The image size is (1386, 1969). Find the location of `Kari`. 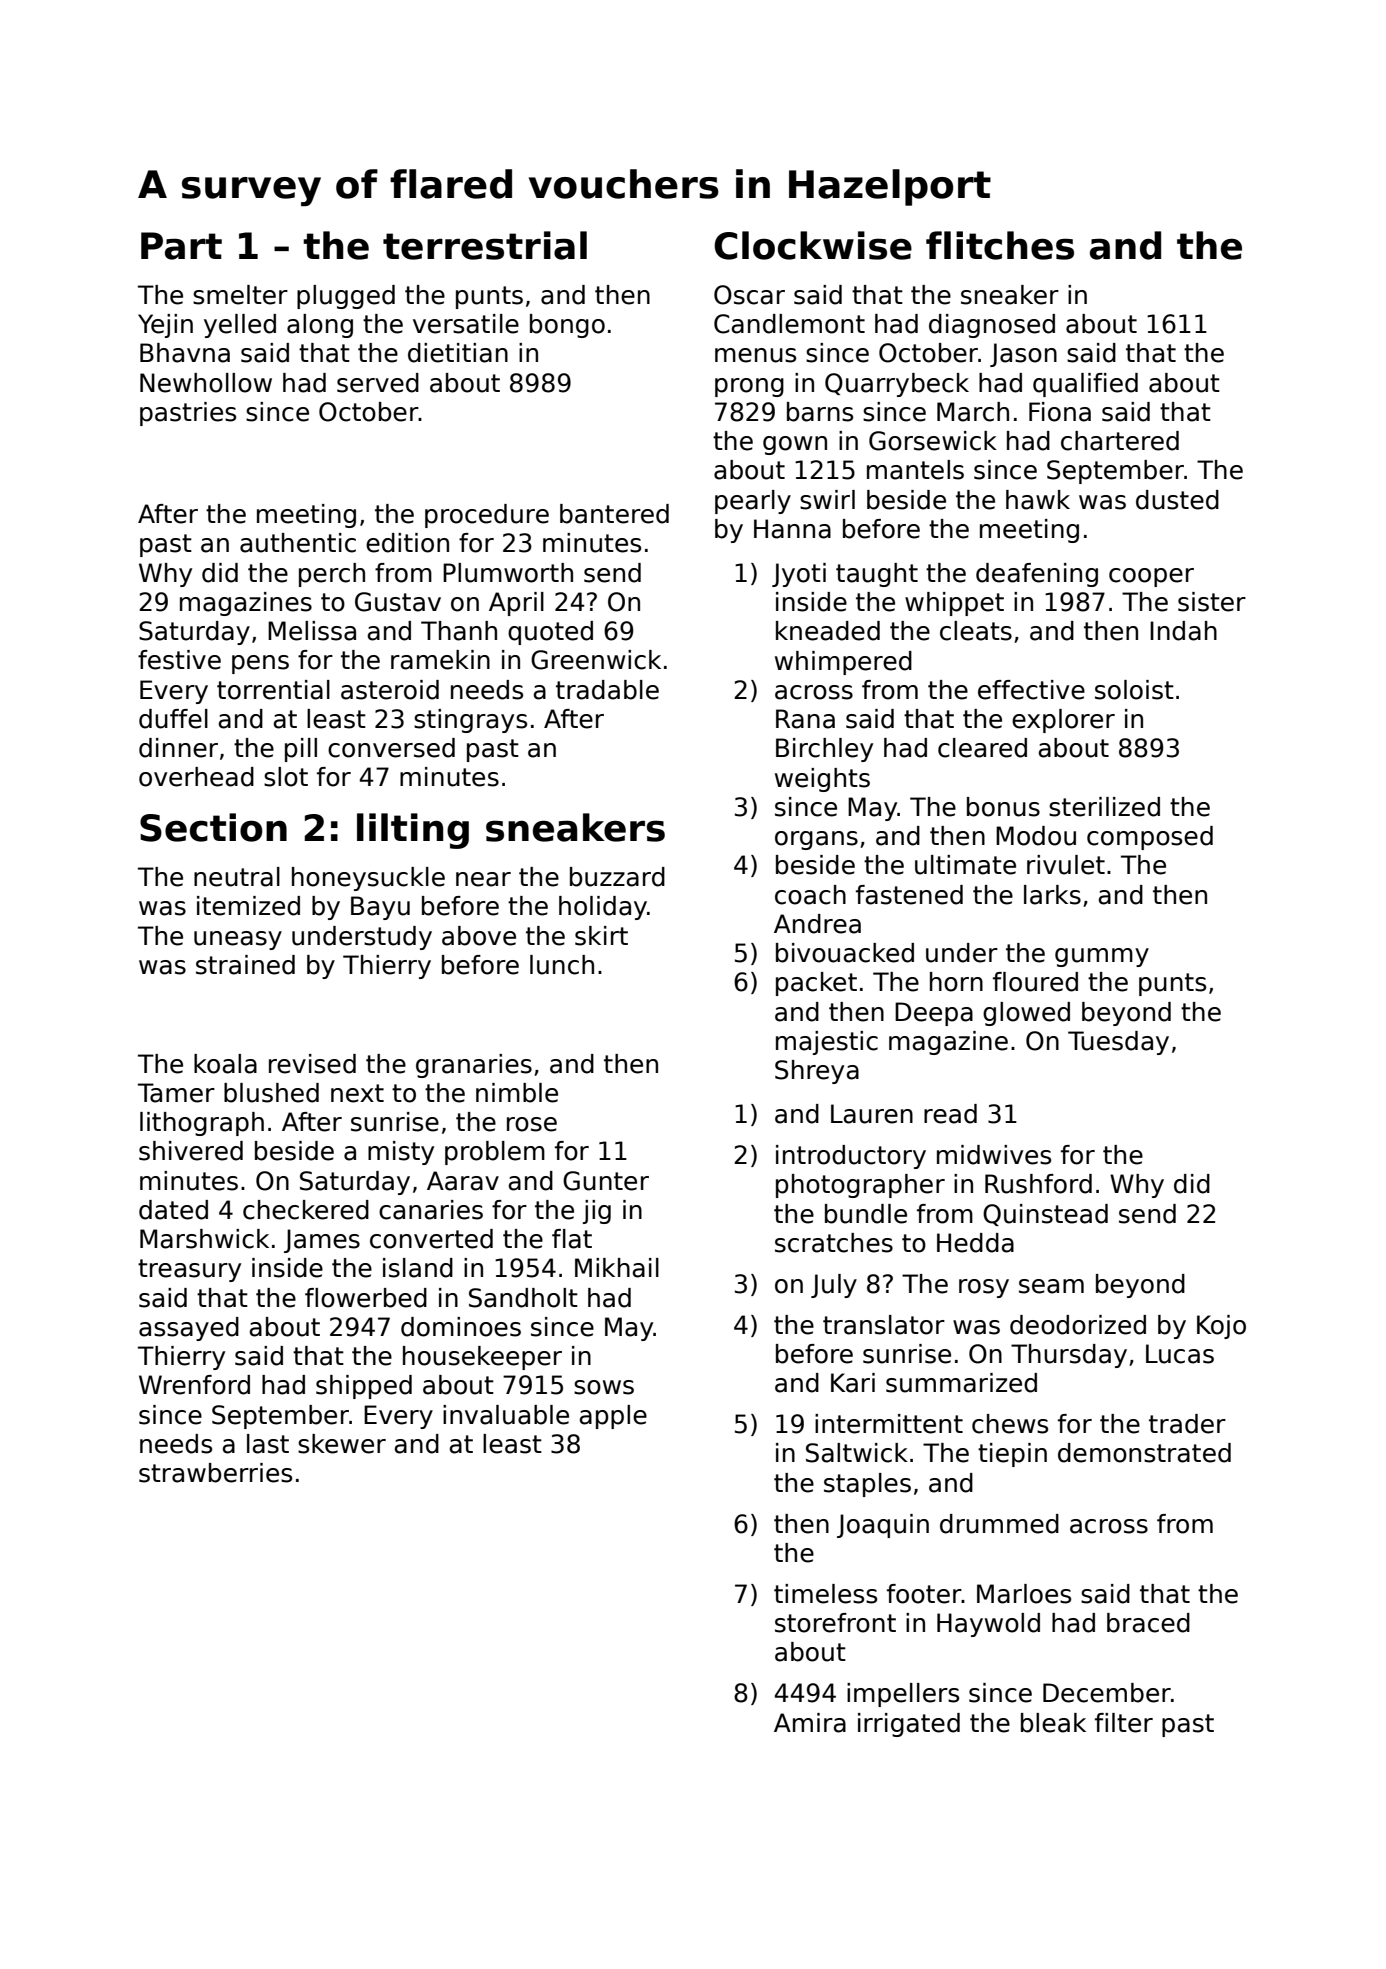

Kari is located at coordinates (853, 1383).
